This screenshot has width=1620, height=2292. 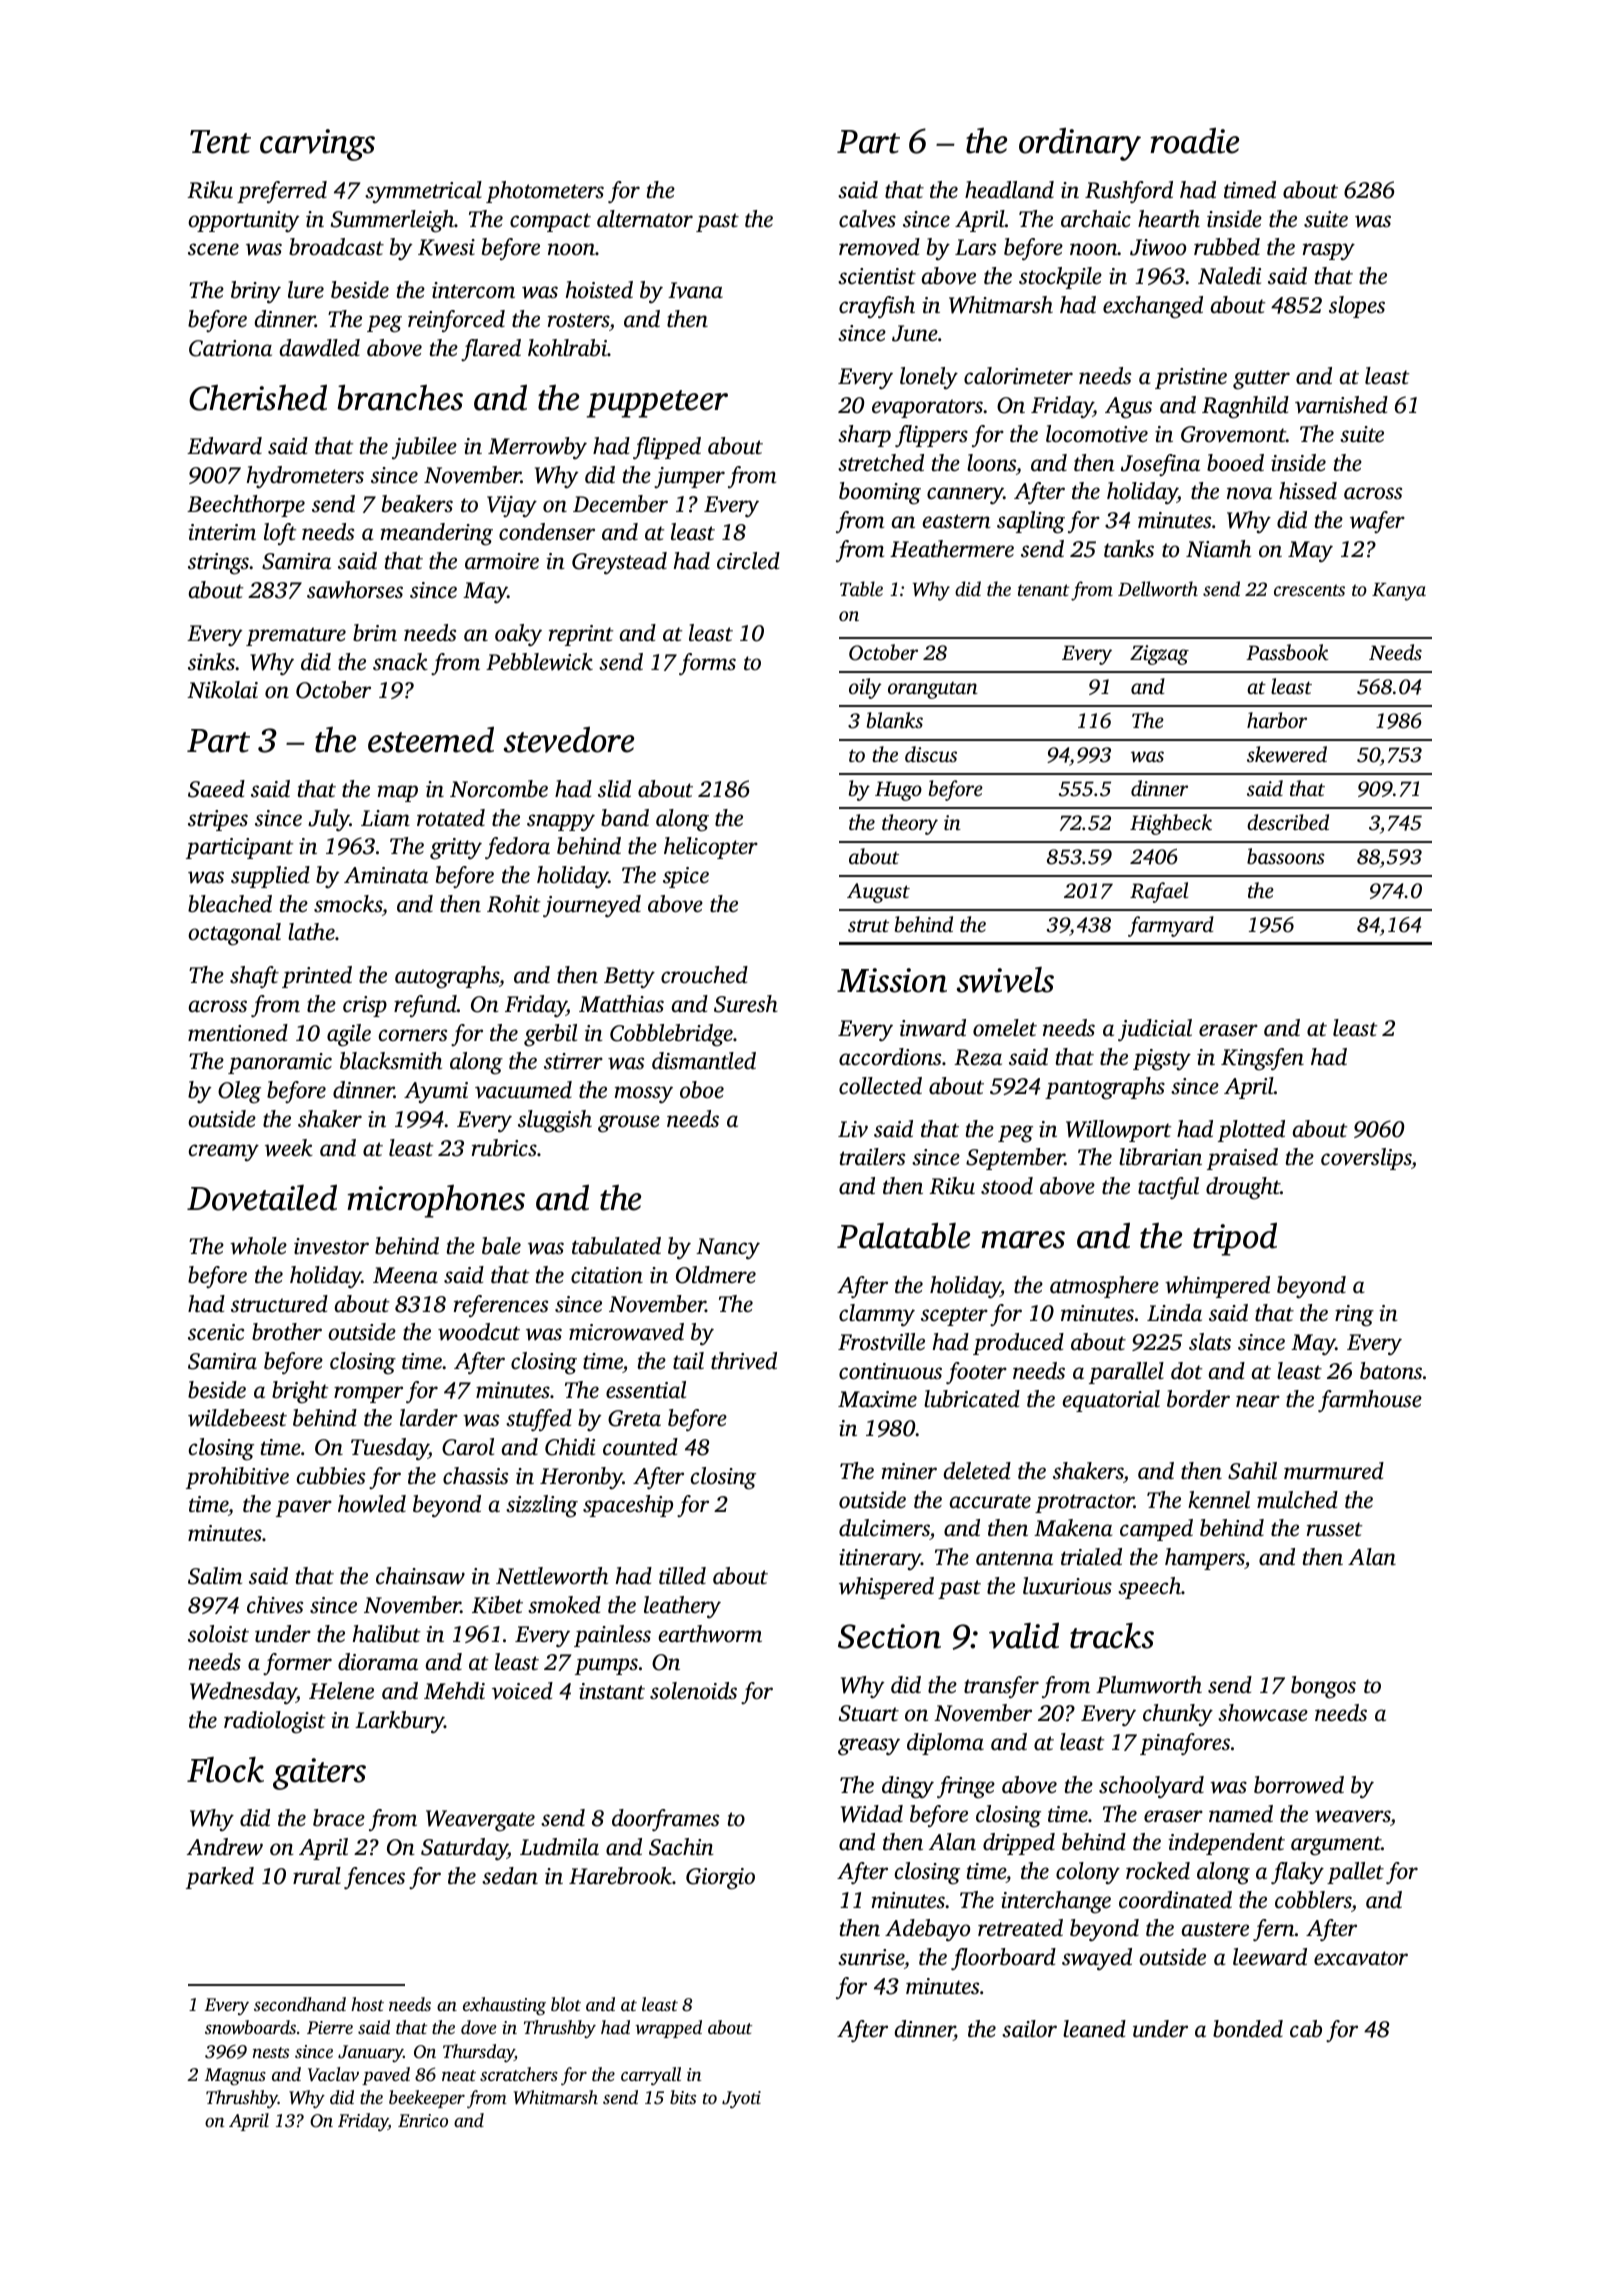 What do you see at coordinates (1218, 548) in the screenshot?
I see `Niamh` at bounding box center [1218, 548].
